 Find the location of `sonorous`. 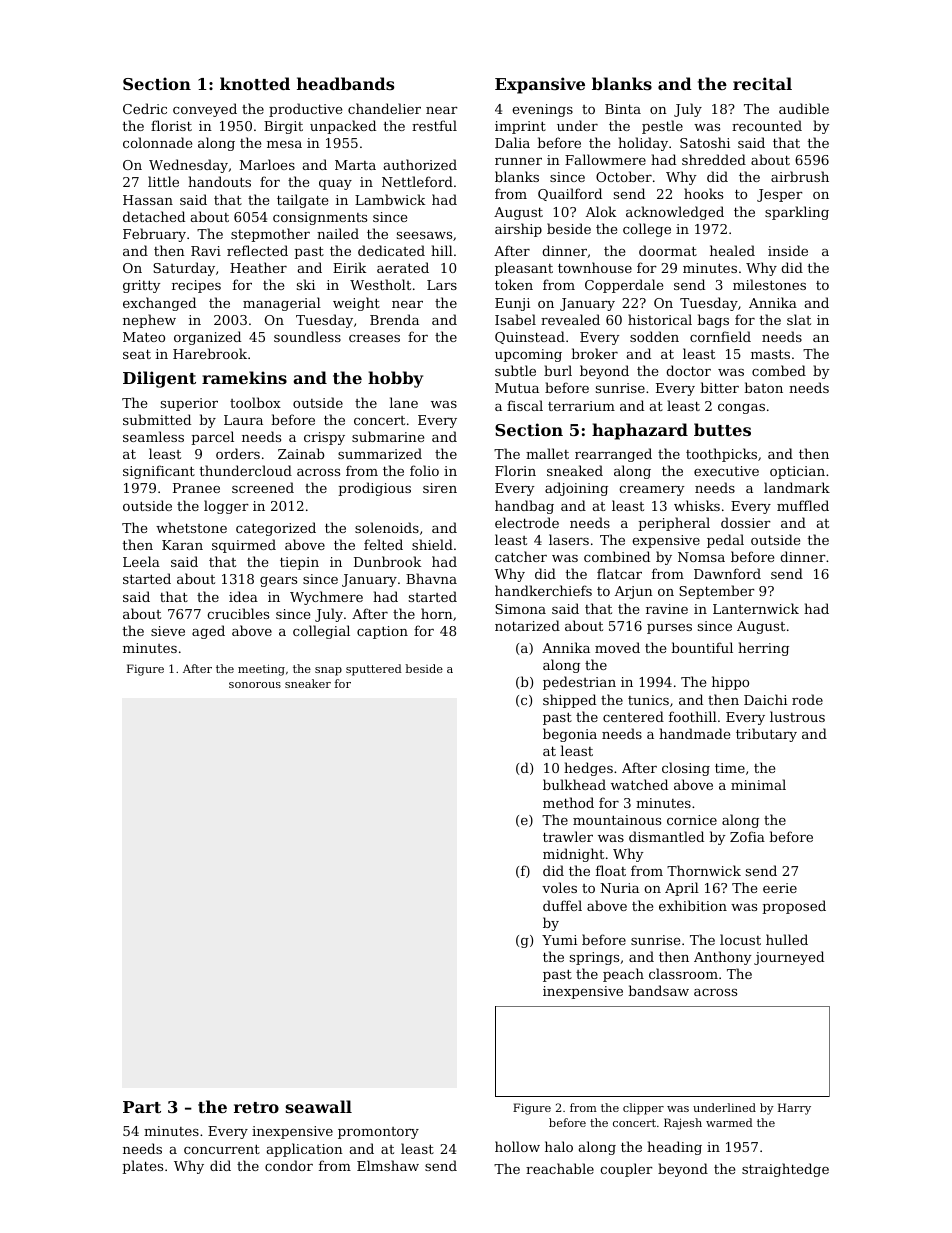

sonorous is located at coordinates (255, 685).
